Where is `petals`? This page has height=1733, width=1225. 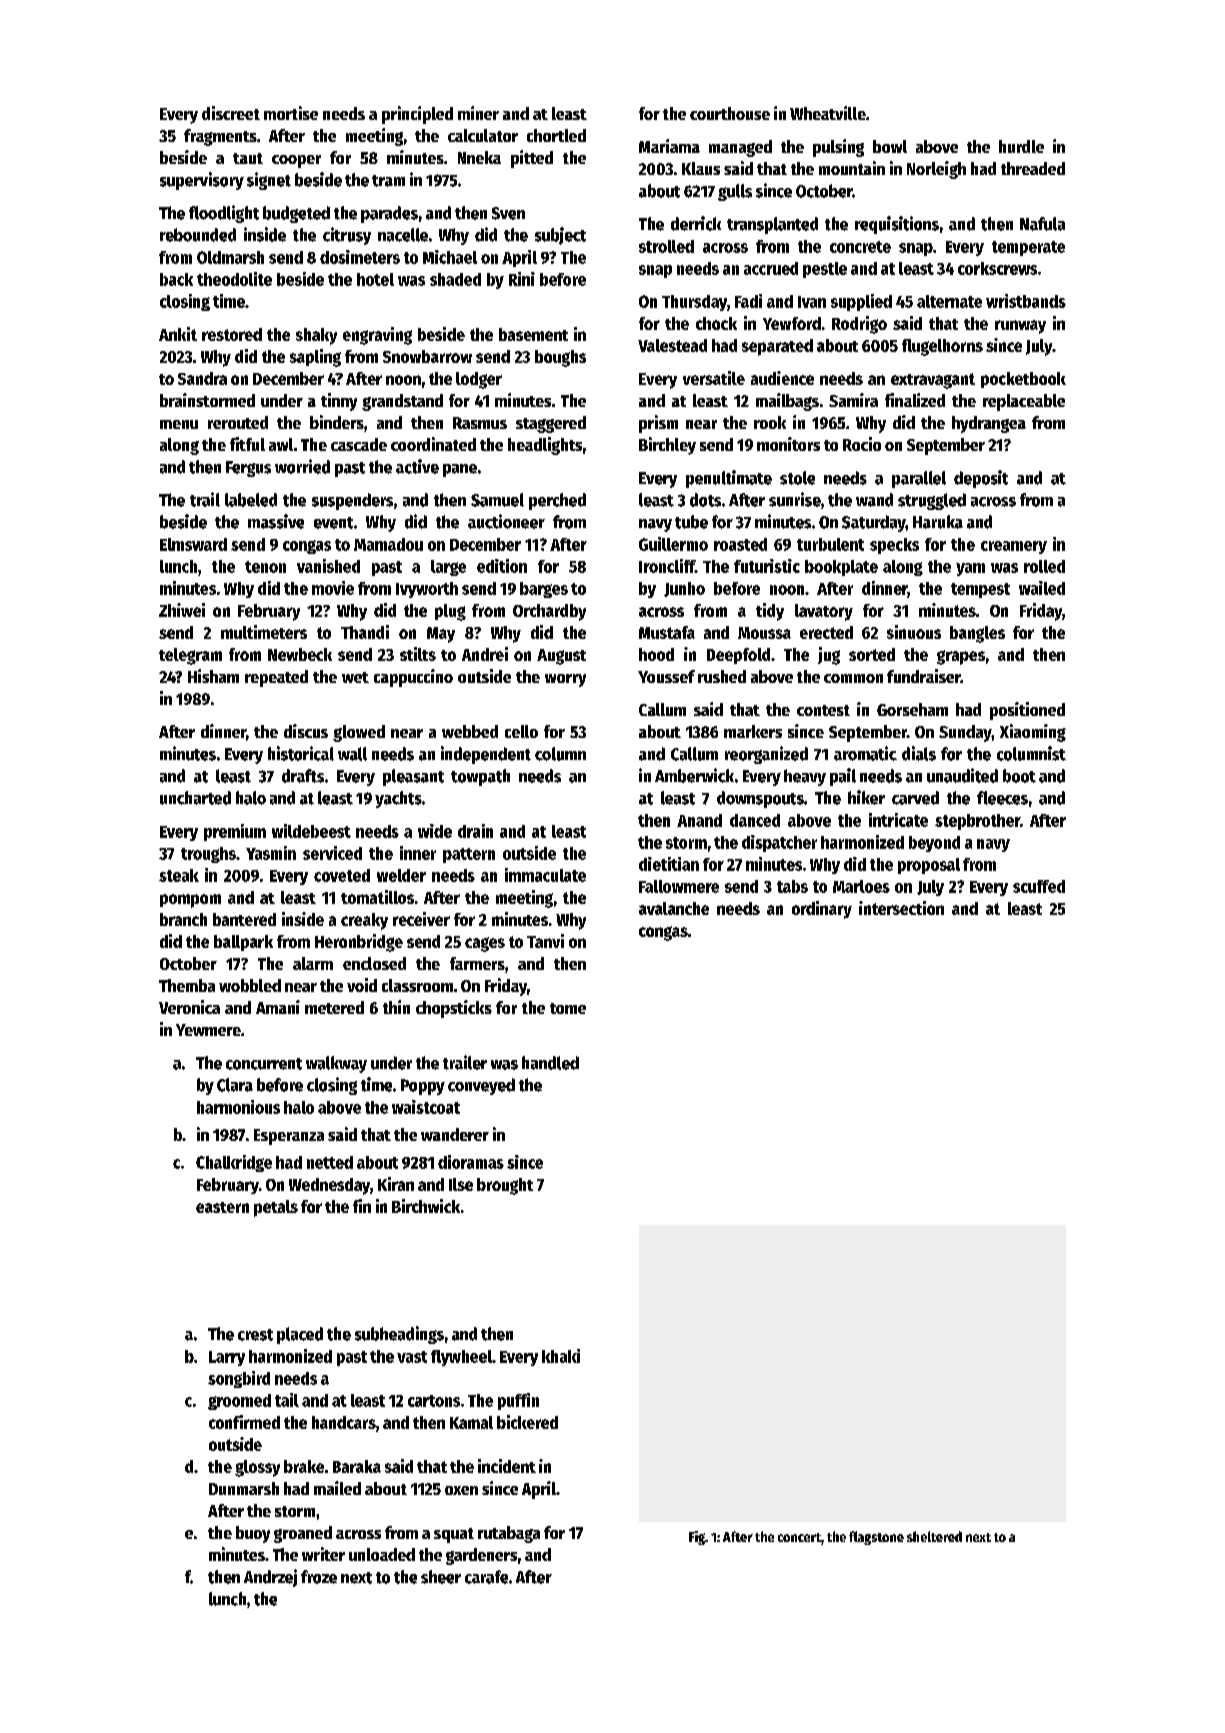
petals is located at coordinates (276, 1208).
